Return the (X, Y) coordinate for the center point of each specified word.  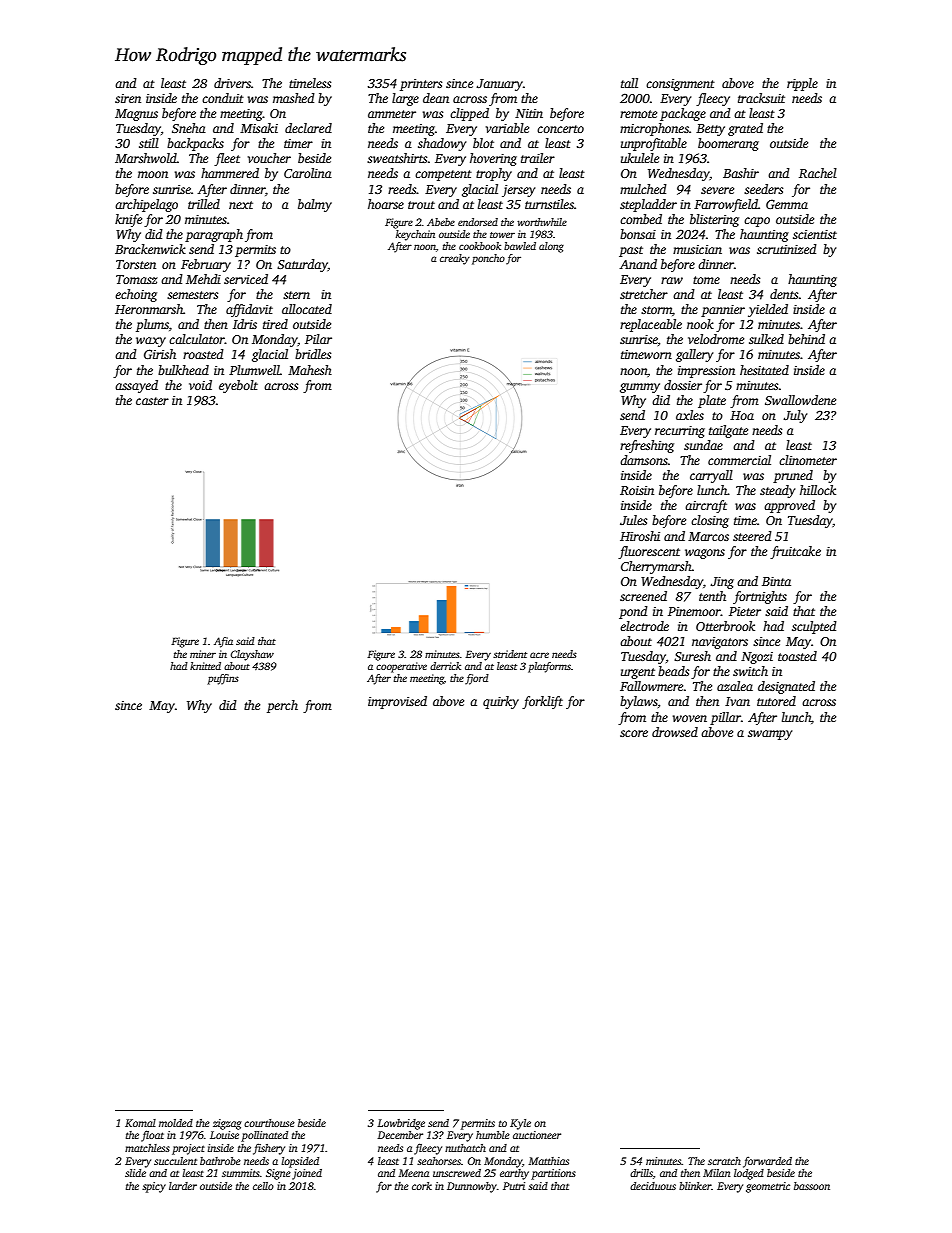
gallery (694, 355)
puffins (223, 679)
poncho (488, 259)
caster (152, 401)
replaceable (651, 325)
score (634, 733)
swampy (770, 735)
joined (307, 1174)
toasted (797, 656)
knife (128, 220)
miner (203, 654)
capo (757, 222)
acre (539, 655)
